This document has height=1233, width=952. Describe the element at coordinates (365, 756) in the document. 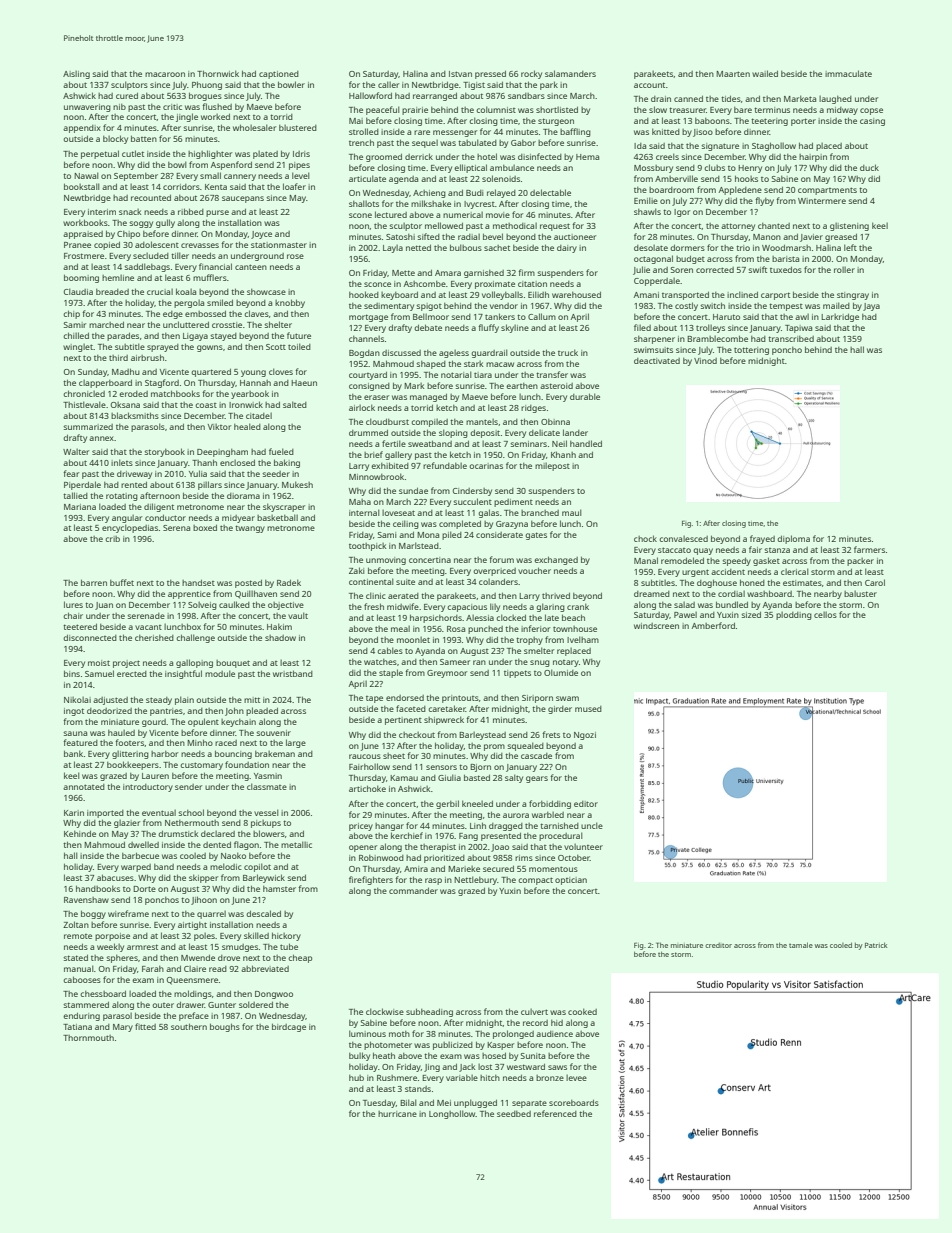

I see `raucous` at that location.
